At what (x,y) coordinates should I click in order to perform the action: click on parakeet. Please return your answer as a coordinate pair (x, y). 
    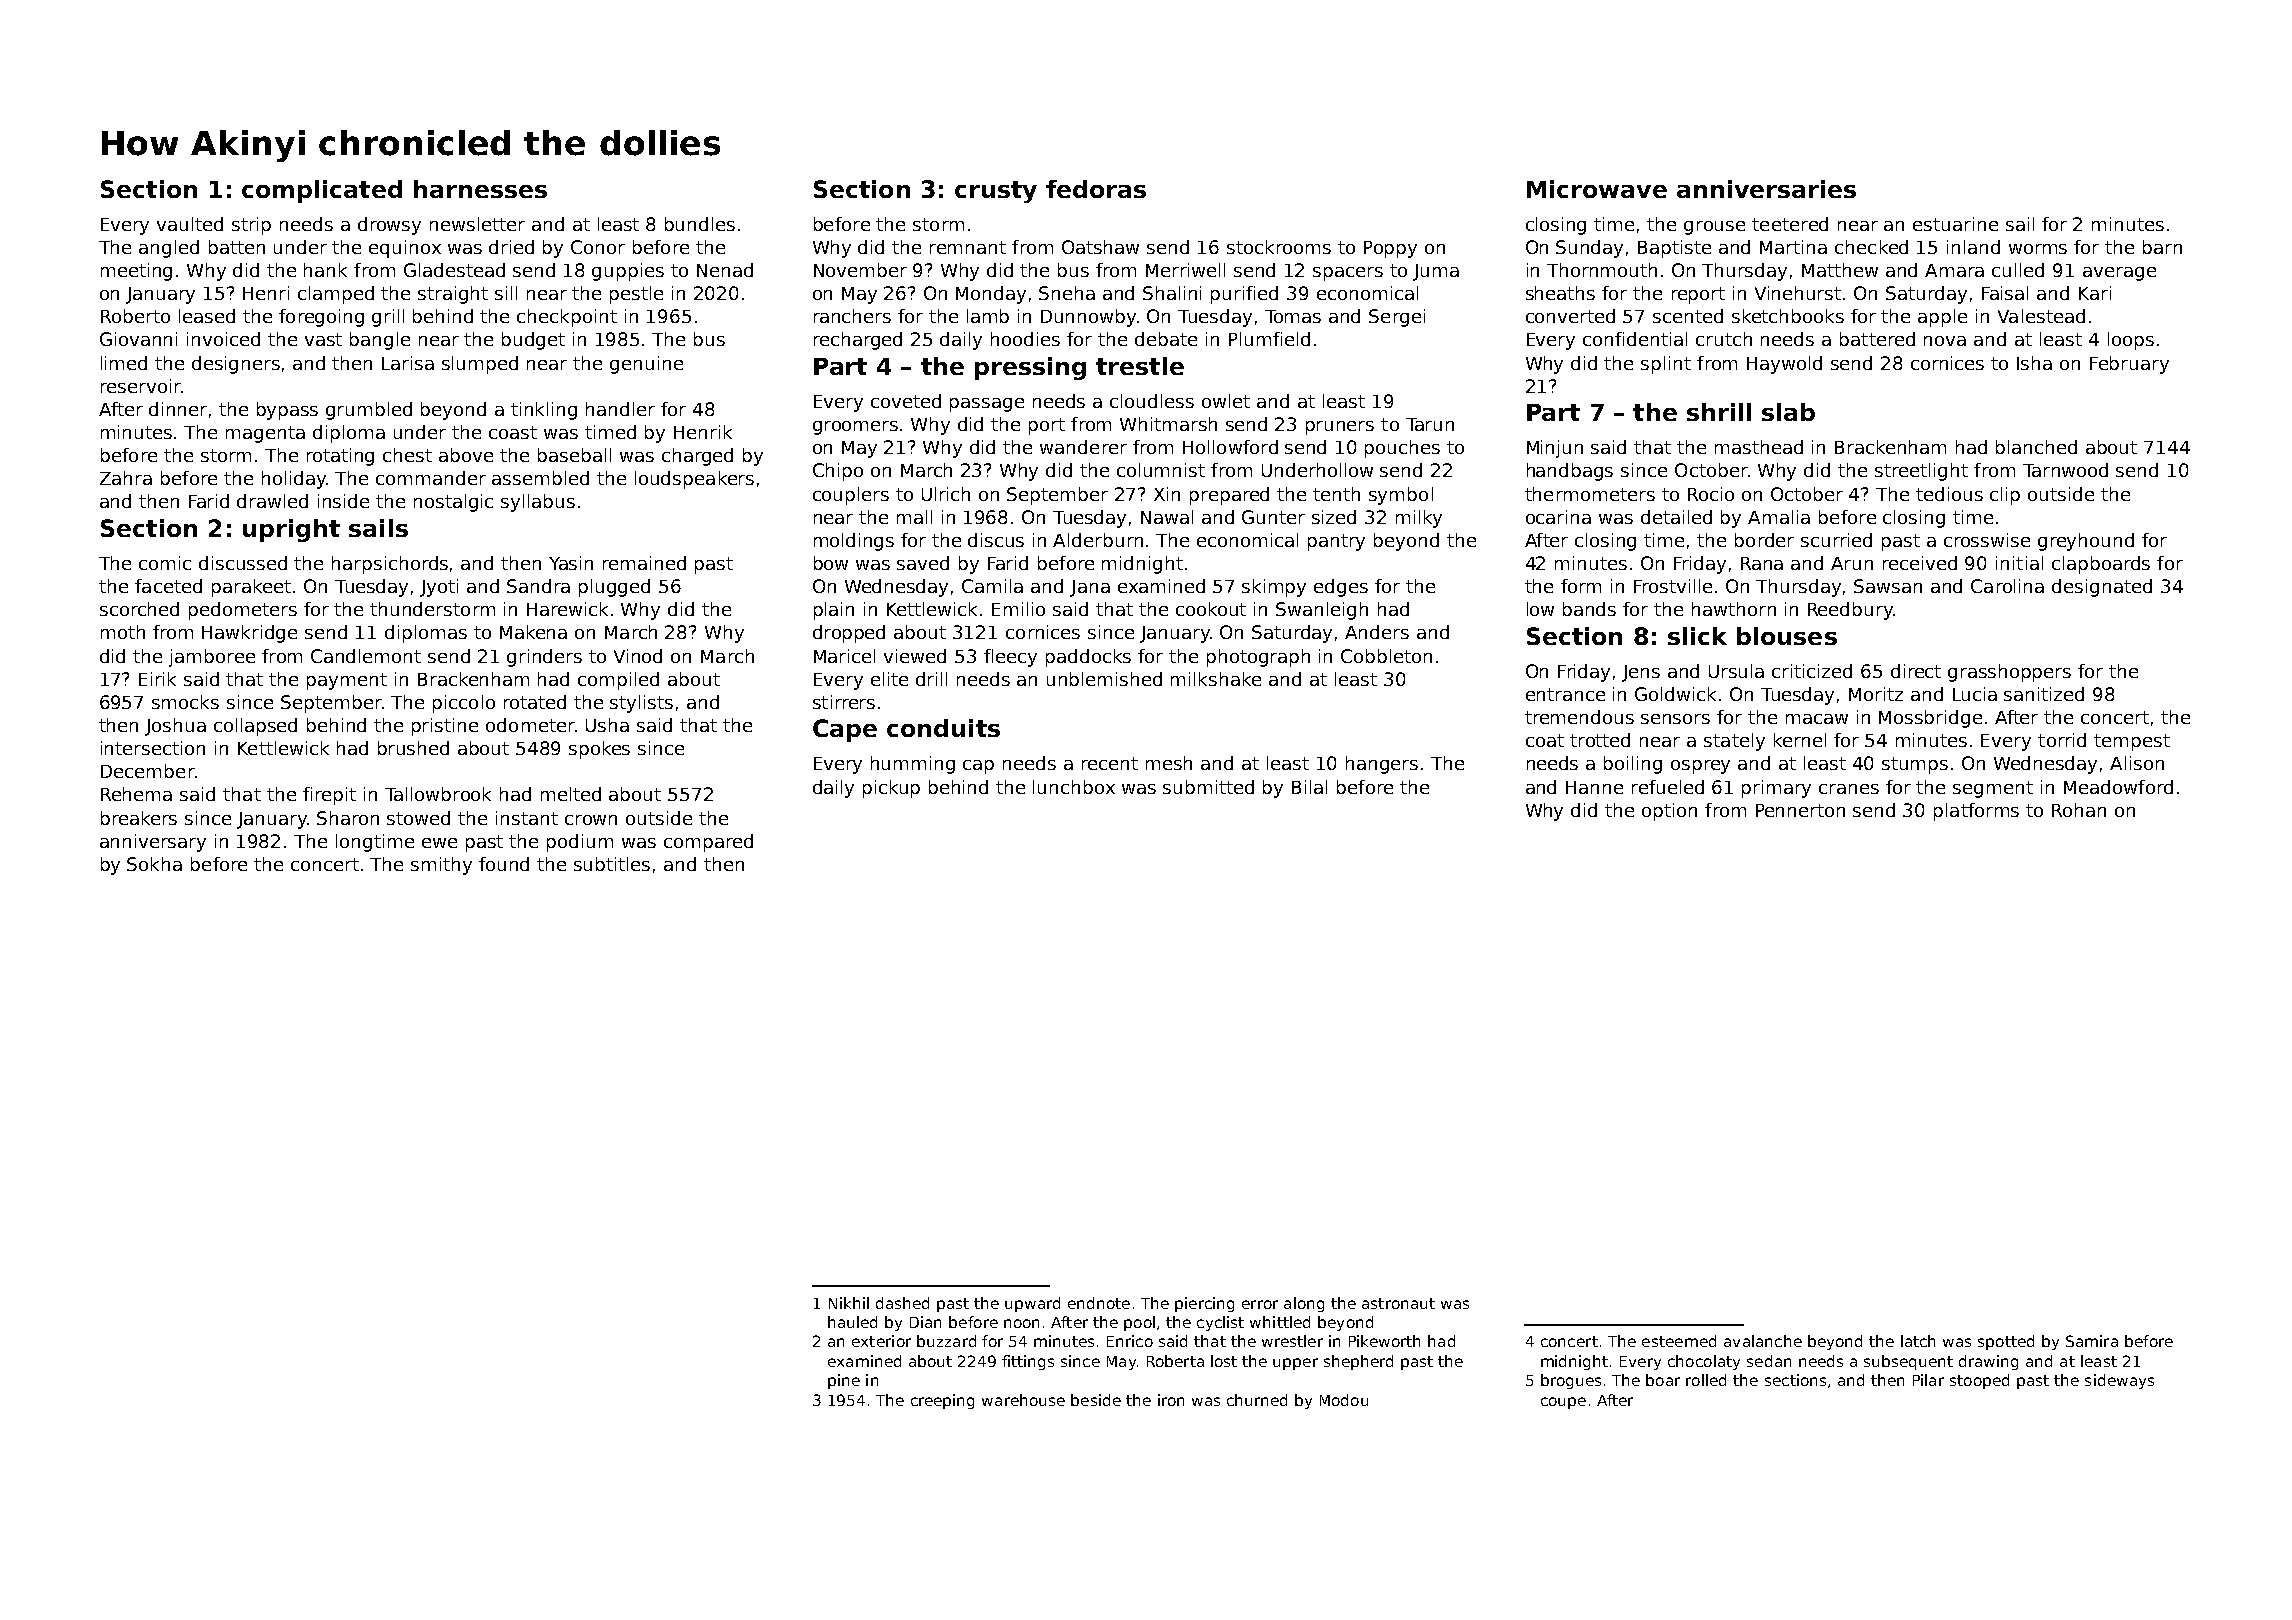
    Looking at the image, I should click on (251, 588).
